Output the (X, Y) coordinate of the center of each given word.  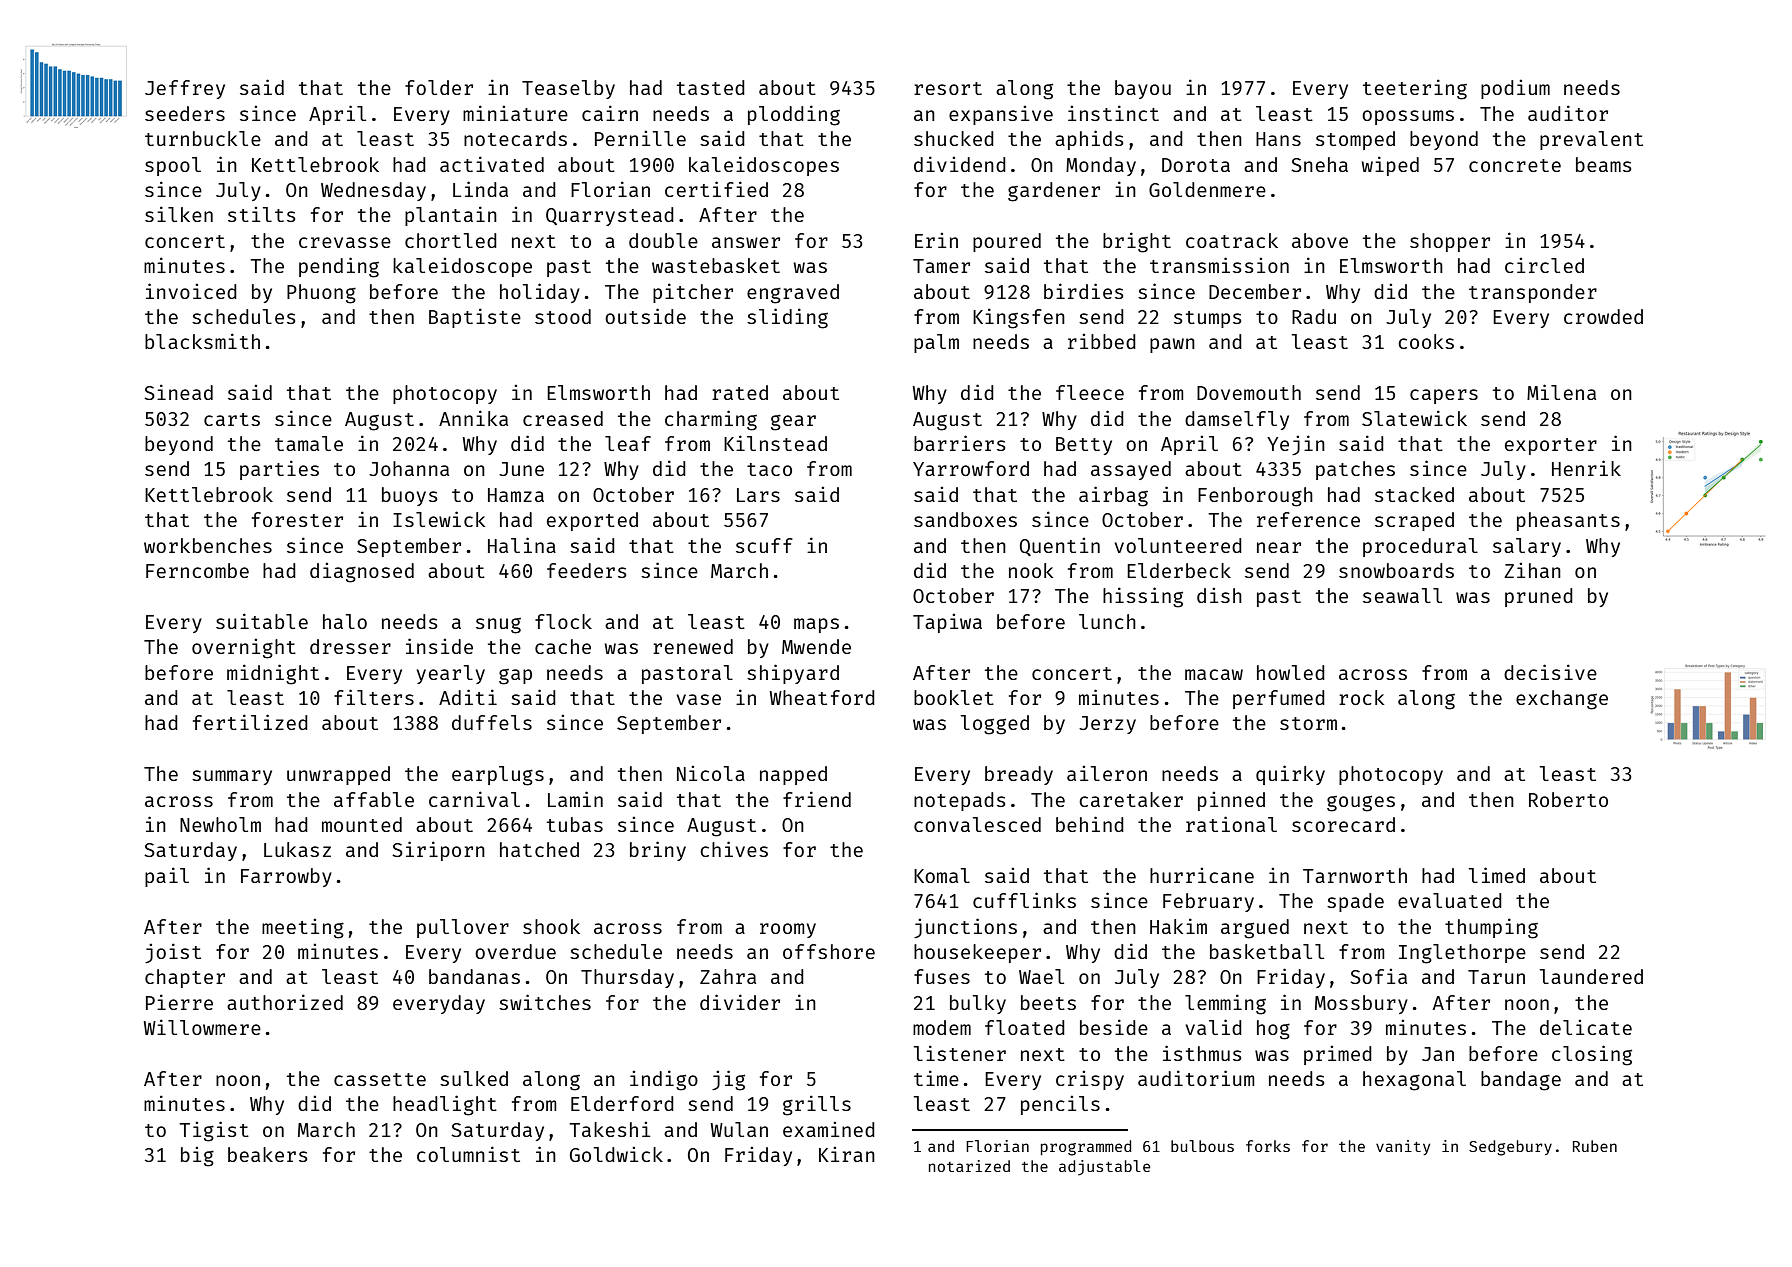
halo (345, 621)
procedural (1420, 547)
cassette (380, 1079)
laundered (1591, 976)
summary (232, 777)
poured (1007, 242)
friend (817, 799)
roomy (788, 930)
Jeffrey (185, 89)
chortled (451, 240)
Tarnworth (1355, 875)
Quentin (1060, 546)
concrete (1515, 165)
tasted (711, 87)
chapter (185, 978)
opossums (1408, 117)
